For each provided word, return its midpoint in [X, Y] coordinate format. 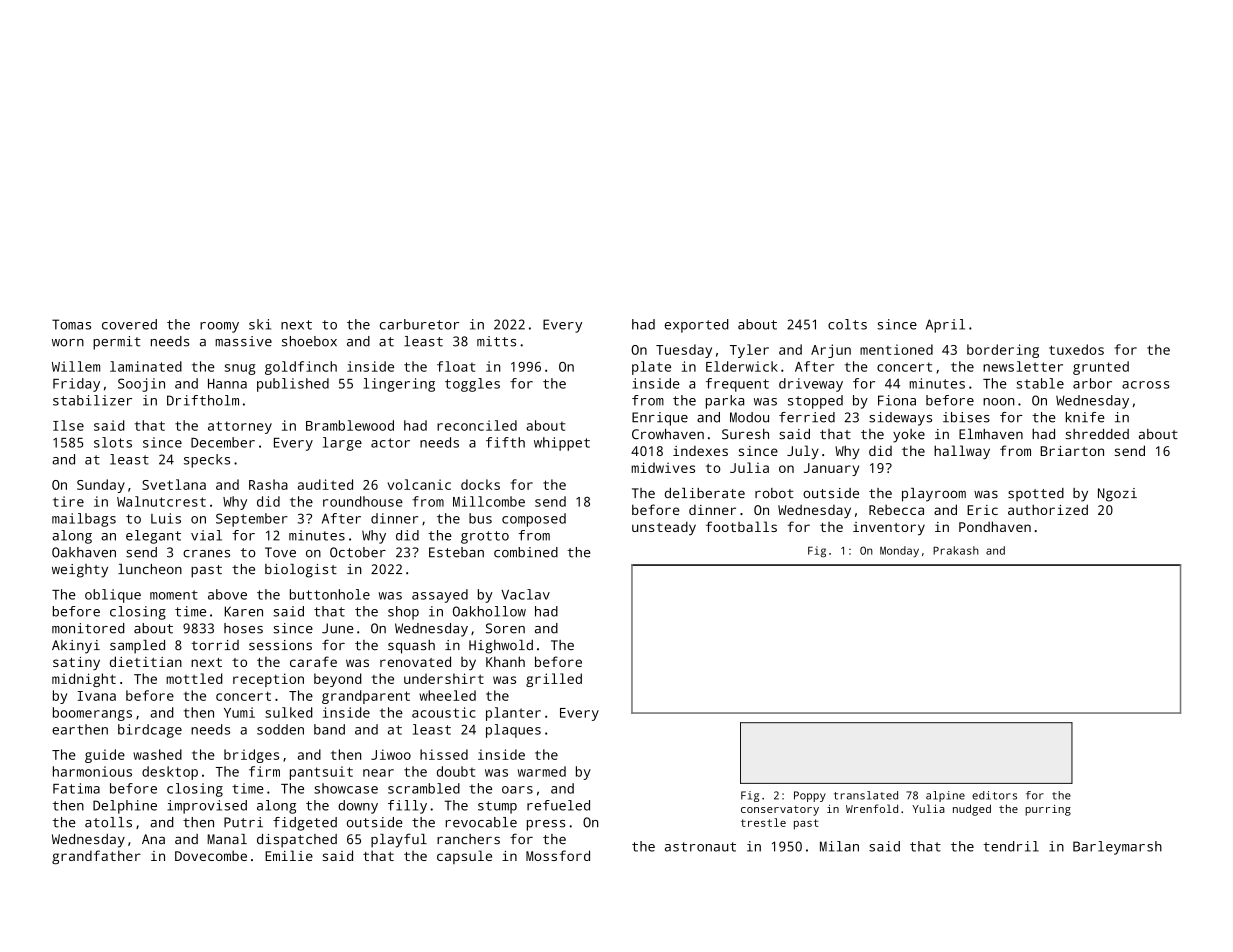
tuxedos [1076, 349]
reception [268, 680]
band [329, 729]
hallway [962, 452]
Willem [76, 366]
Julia [749, 467]
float [456, 366]
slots [113, 442]
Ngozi [1117, 495]
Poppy [810, 796]
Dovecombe [211, 855]
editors [994, 795]
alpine [945, 796]
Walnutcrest [161, 501]
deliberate [705, 493]
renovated [415, 661]
